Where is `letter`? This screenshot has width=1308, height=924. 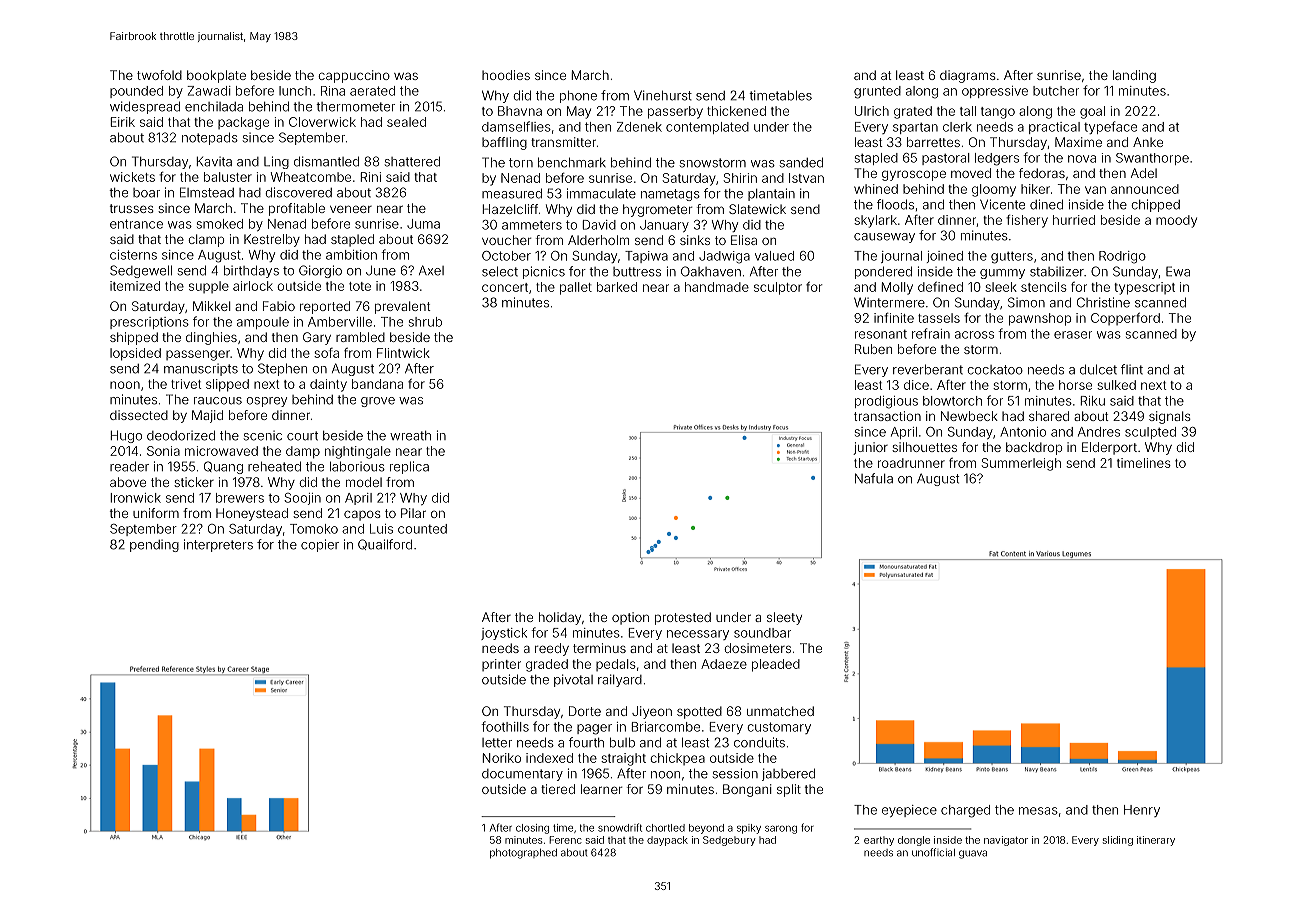 letter is located at coordinates (497, 743).
